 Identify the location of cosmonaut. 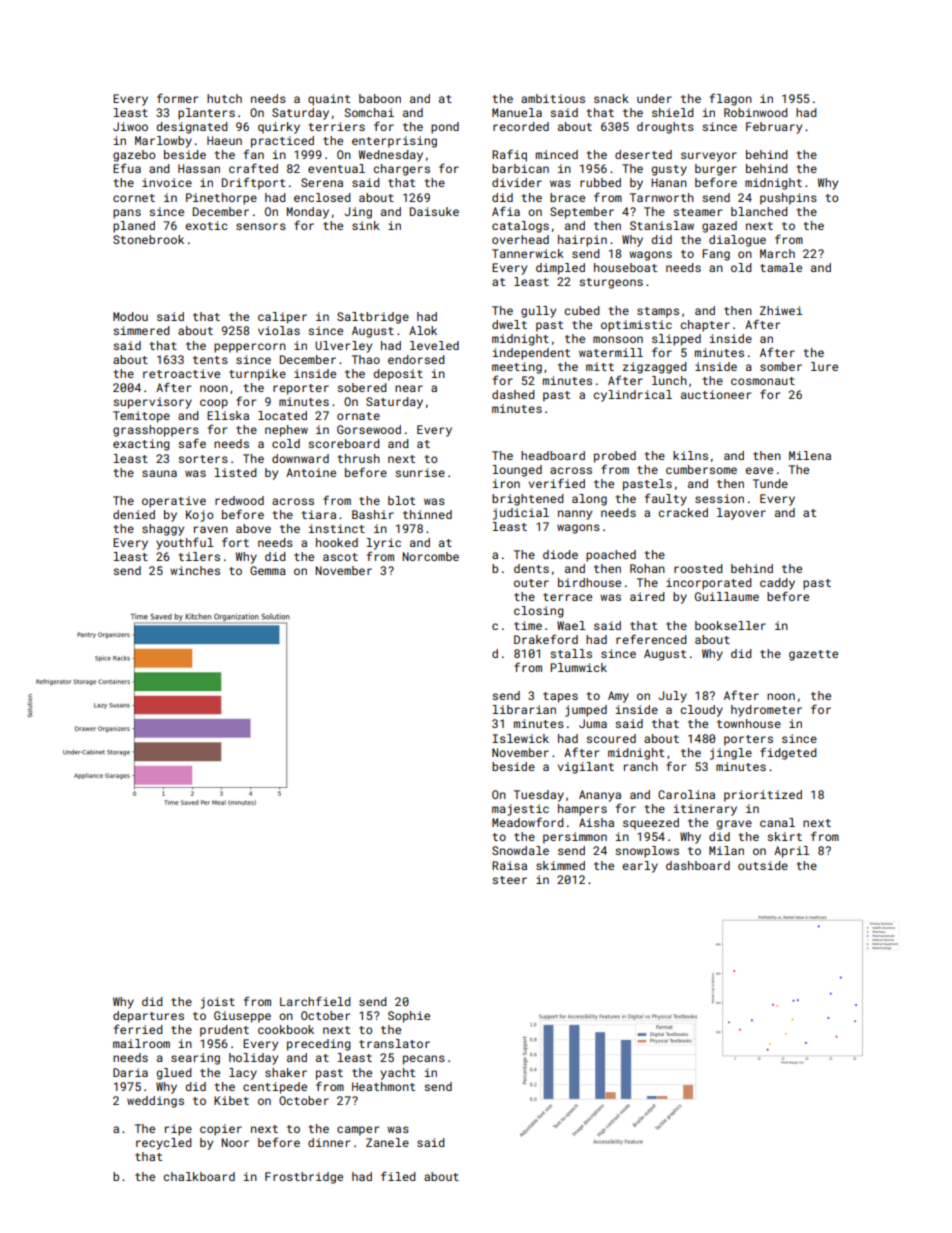
(763, 381).
